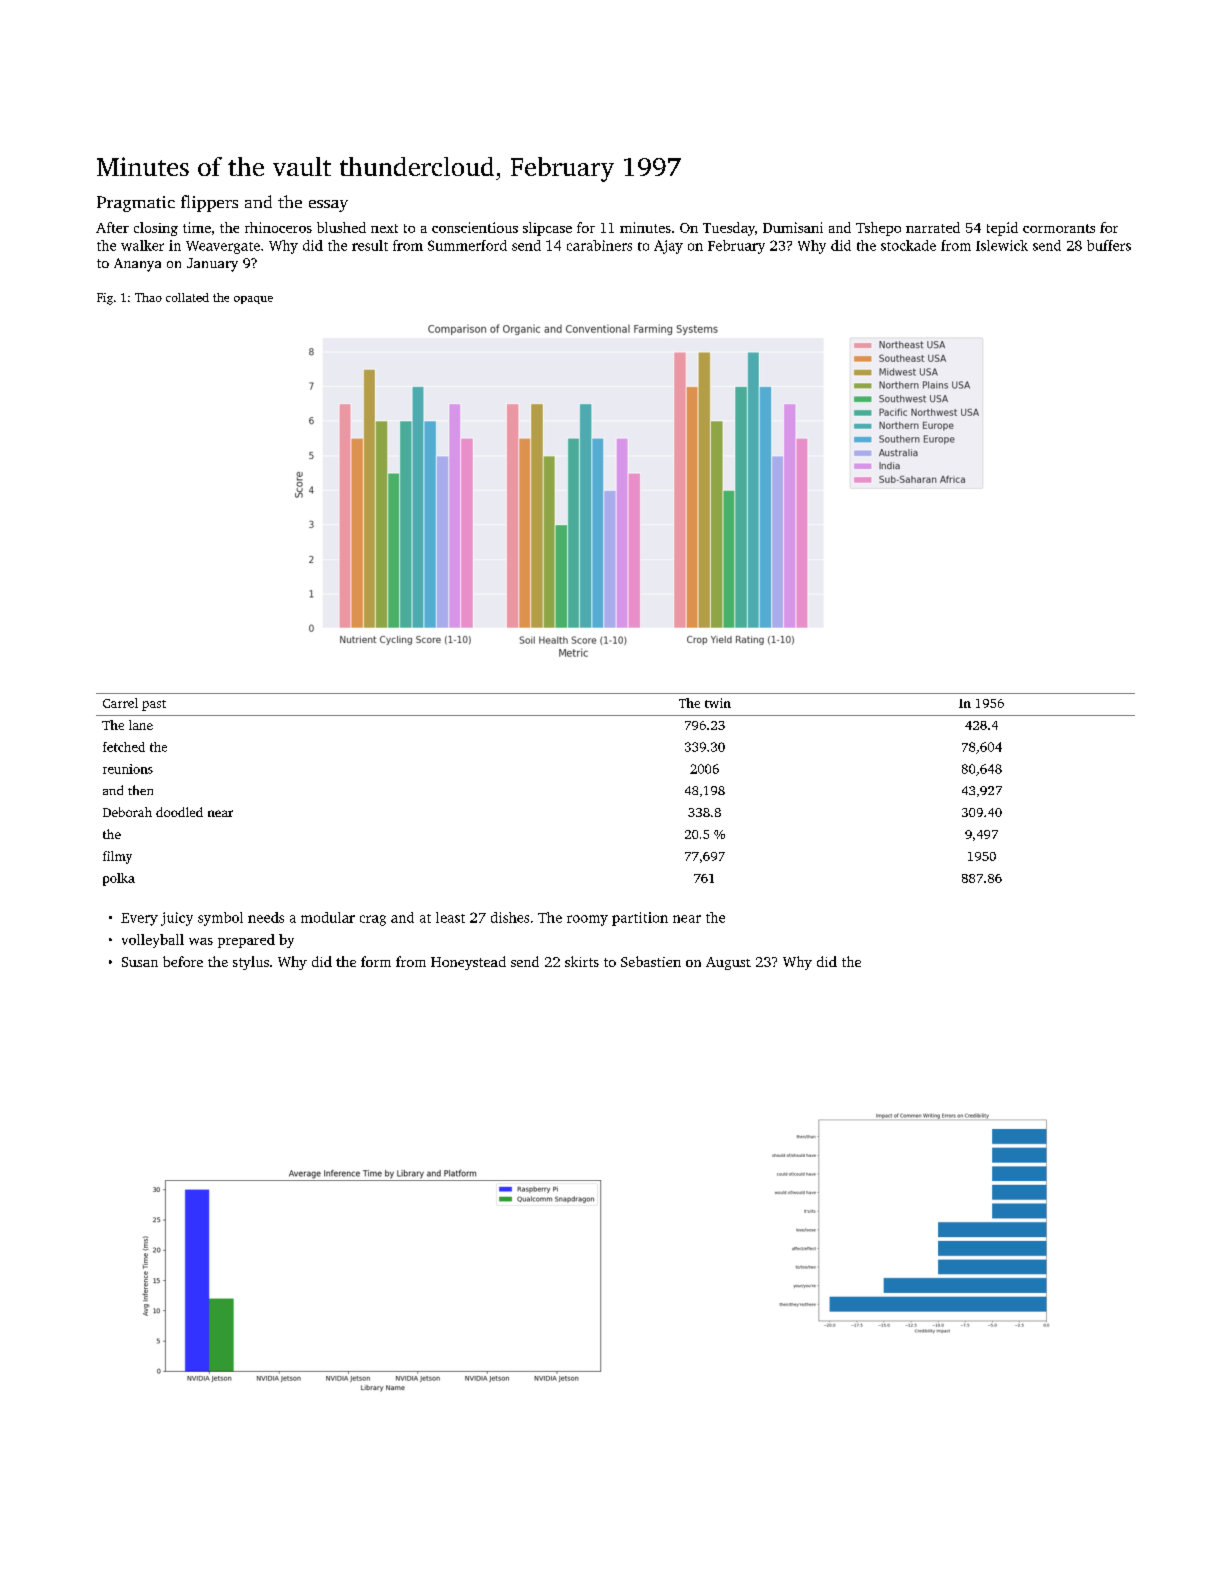 This image has height=1593, width=1231. Describe the element at coordinates (1002, 245) in the image. I see `Islewick` at that location.
